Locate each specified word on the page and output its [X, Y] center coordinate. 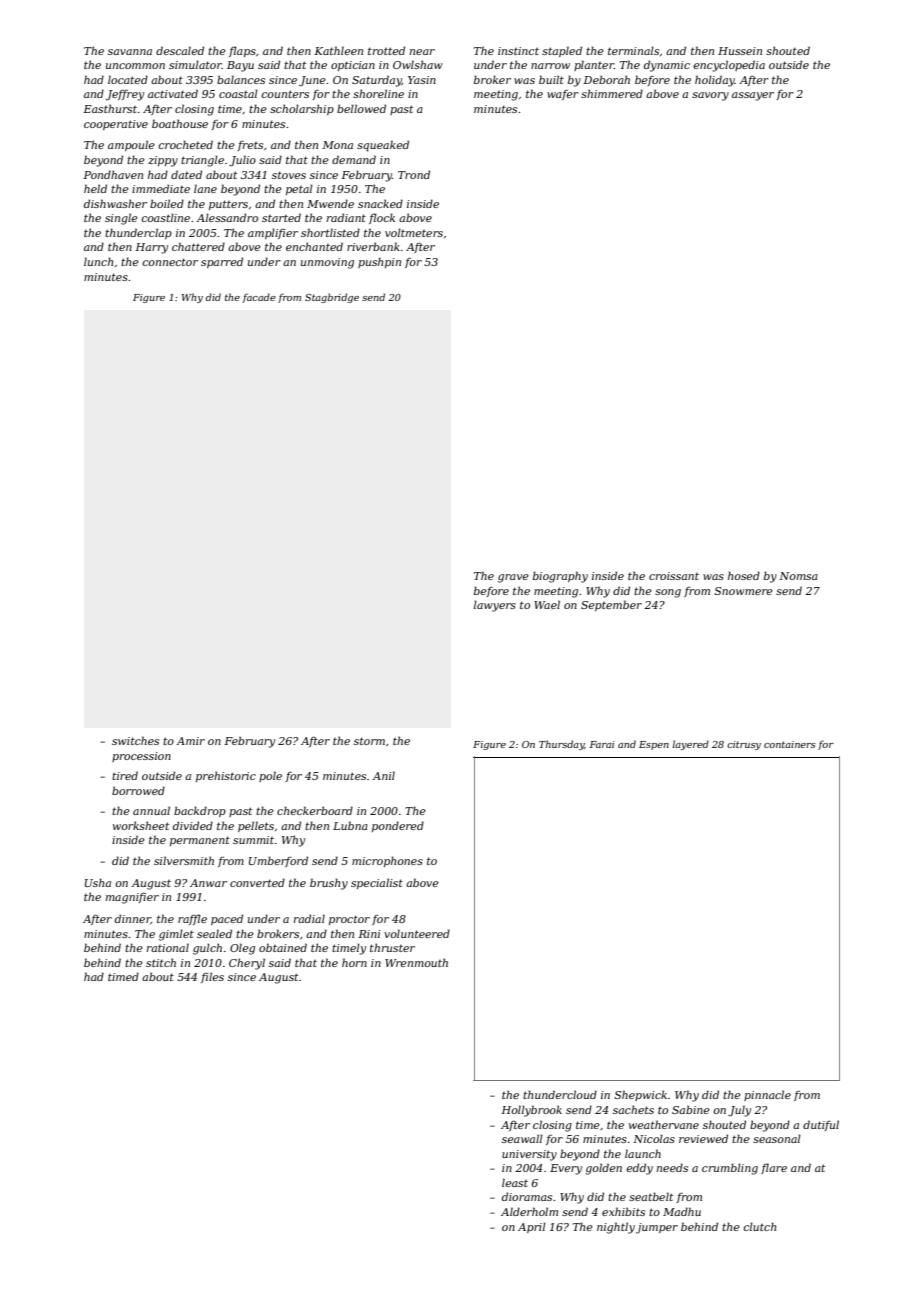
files [212, 977]
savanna [130, 52]
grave [513, 578]
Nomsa [798, 576]
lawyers [495, 606]
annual [151, 810]
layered [690, 745]
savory [710, 96]
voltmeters [414, 232]
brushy [329, 884]
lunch [98, 261]
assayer [753, 96]
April [532, 1227]
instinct [518, 51]
